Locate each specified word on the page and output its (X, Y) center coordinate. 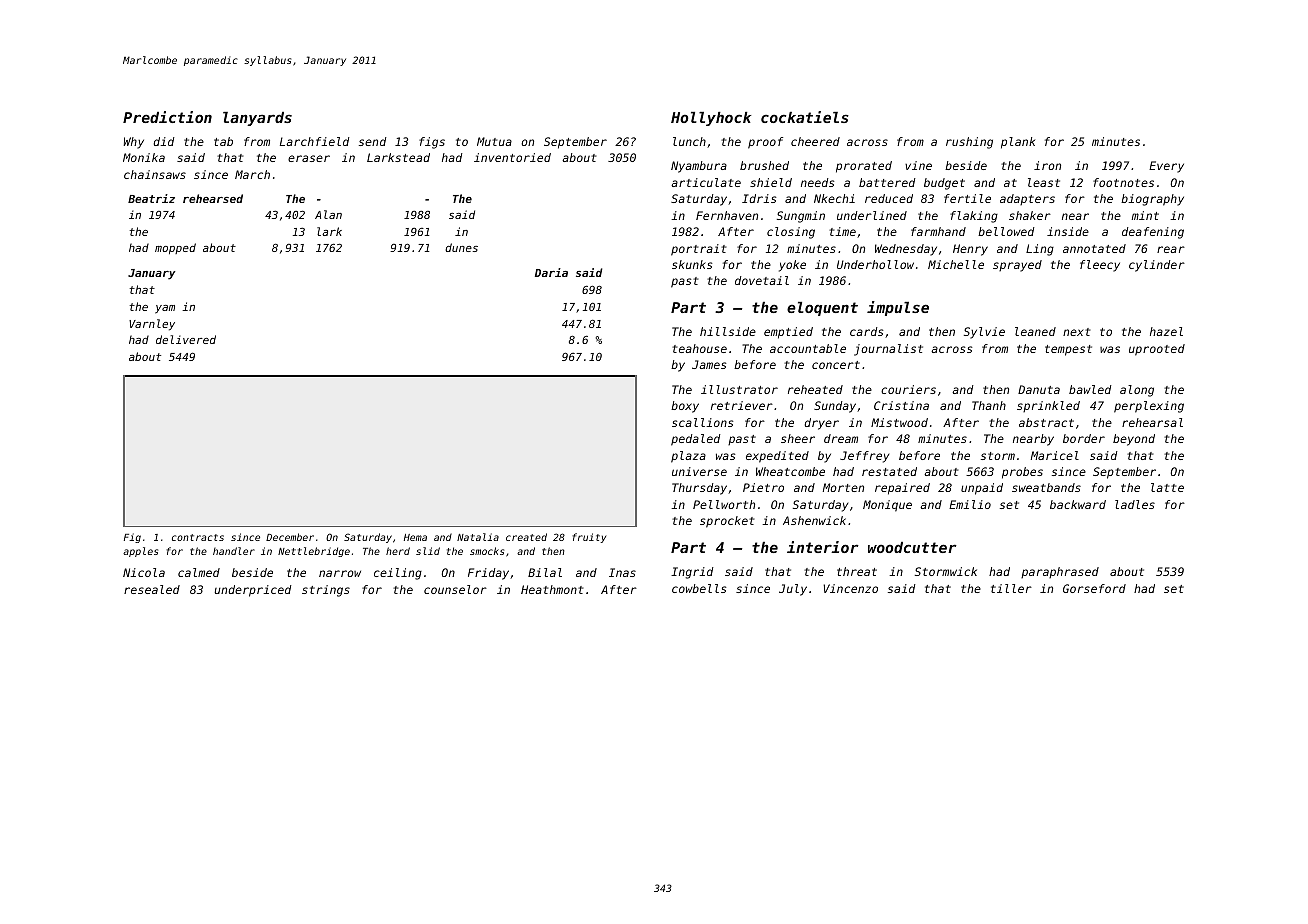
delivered (186, 339)
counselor (455, 589)
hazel (1166, 331)
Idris (759, 198)
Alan (328, 214)
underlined (872, 215)
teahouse (699, 348)
